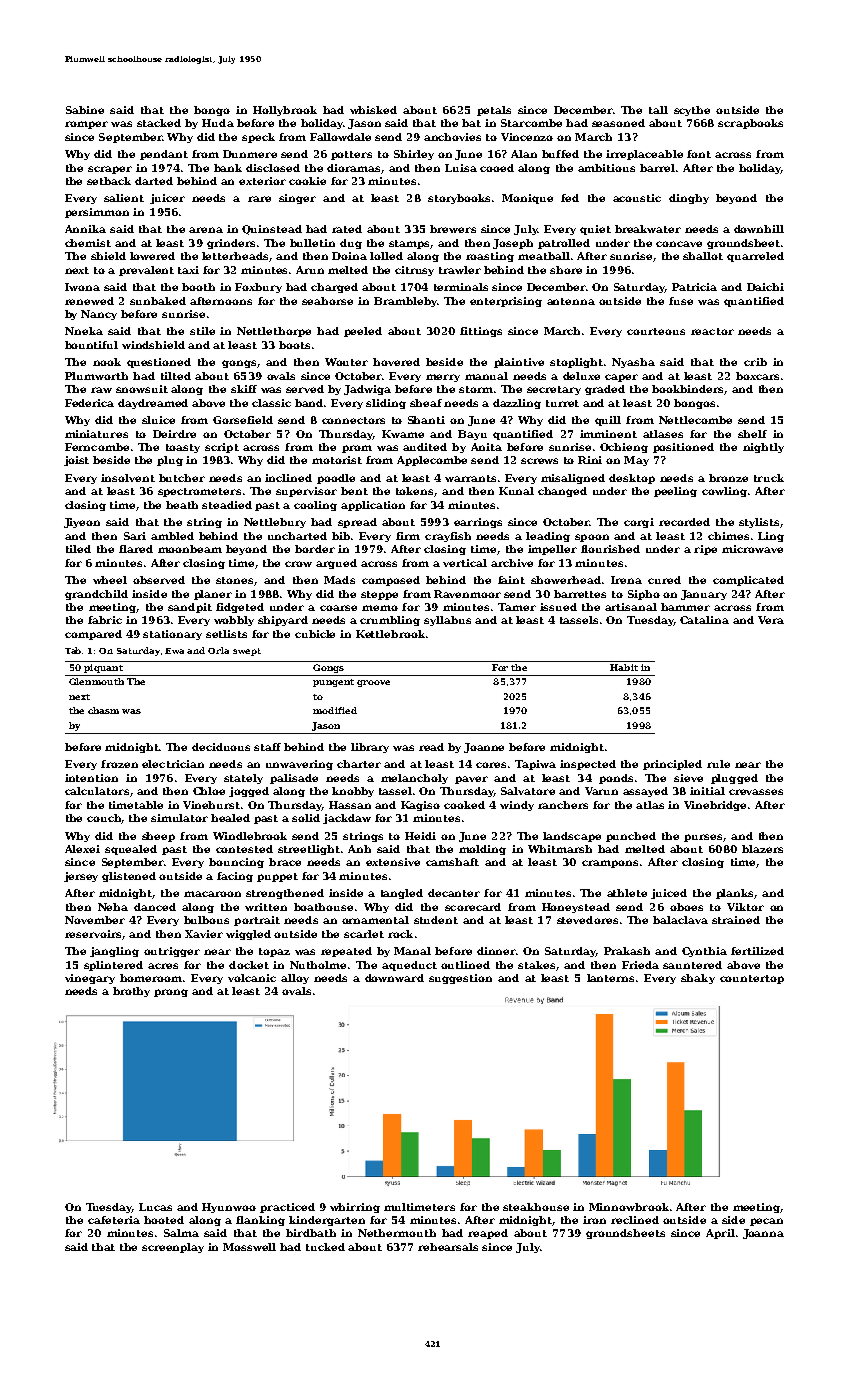  What do you see at coordinates (173, 1248) in the image?
I see `screenplay` at bounding box center [173, 1248].
